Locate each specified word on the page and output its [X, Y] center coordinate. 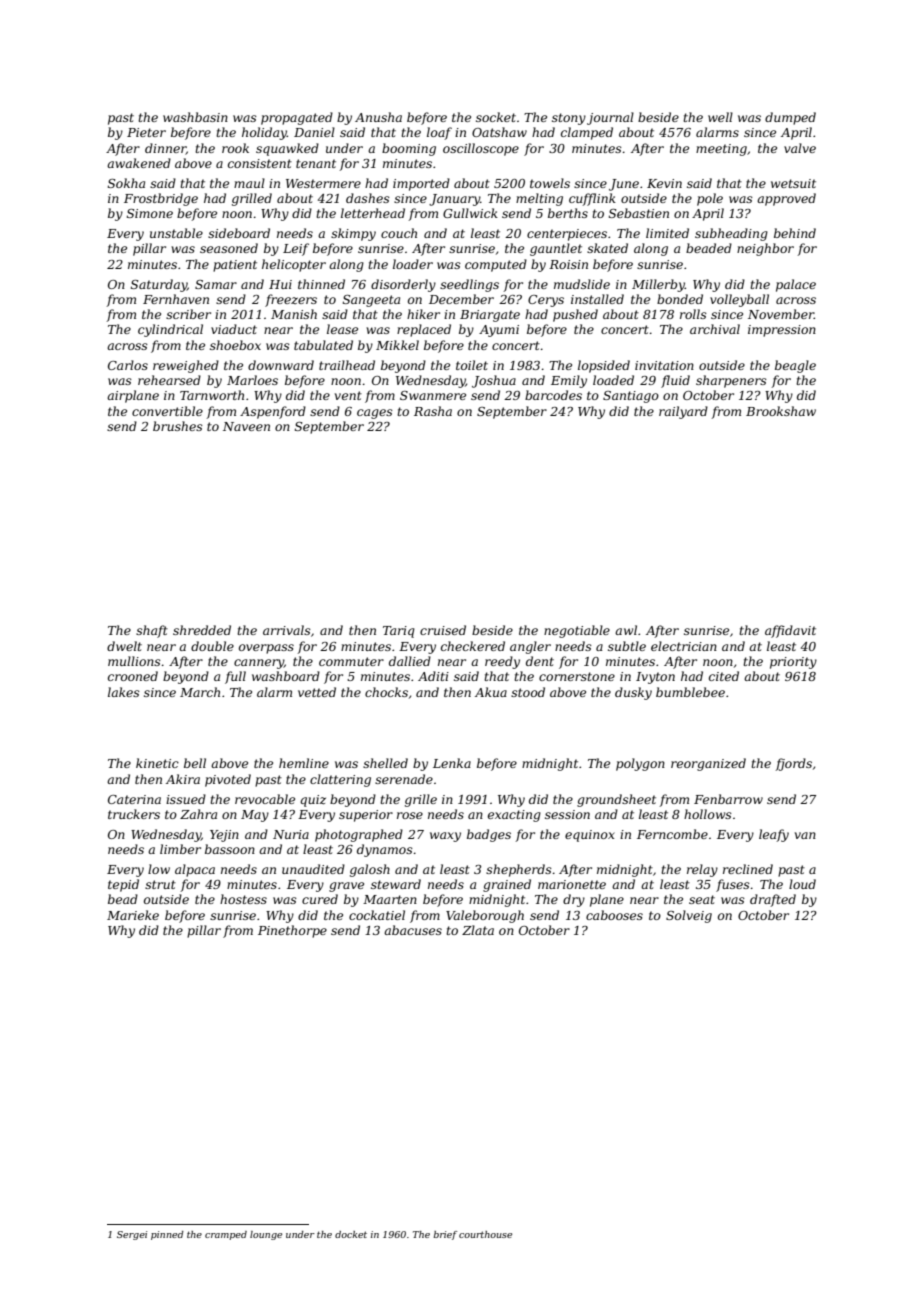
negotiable [577, 631]
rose [410, 815]
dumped [790, 118]
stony [569, 119]
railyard [683, 412]
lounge [266, 1235]
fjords [793, 764]
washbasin [195, 117]
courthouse [485, 1234]
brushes [178, 426]
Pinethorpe [292, 931]
